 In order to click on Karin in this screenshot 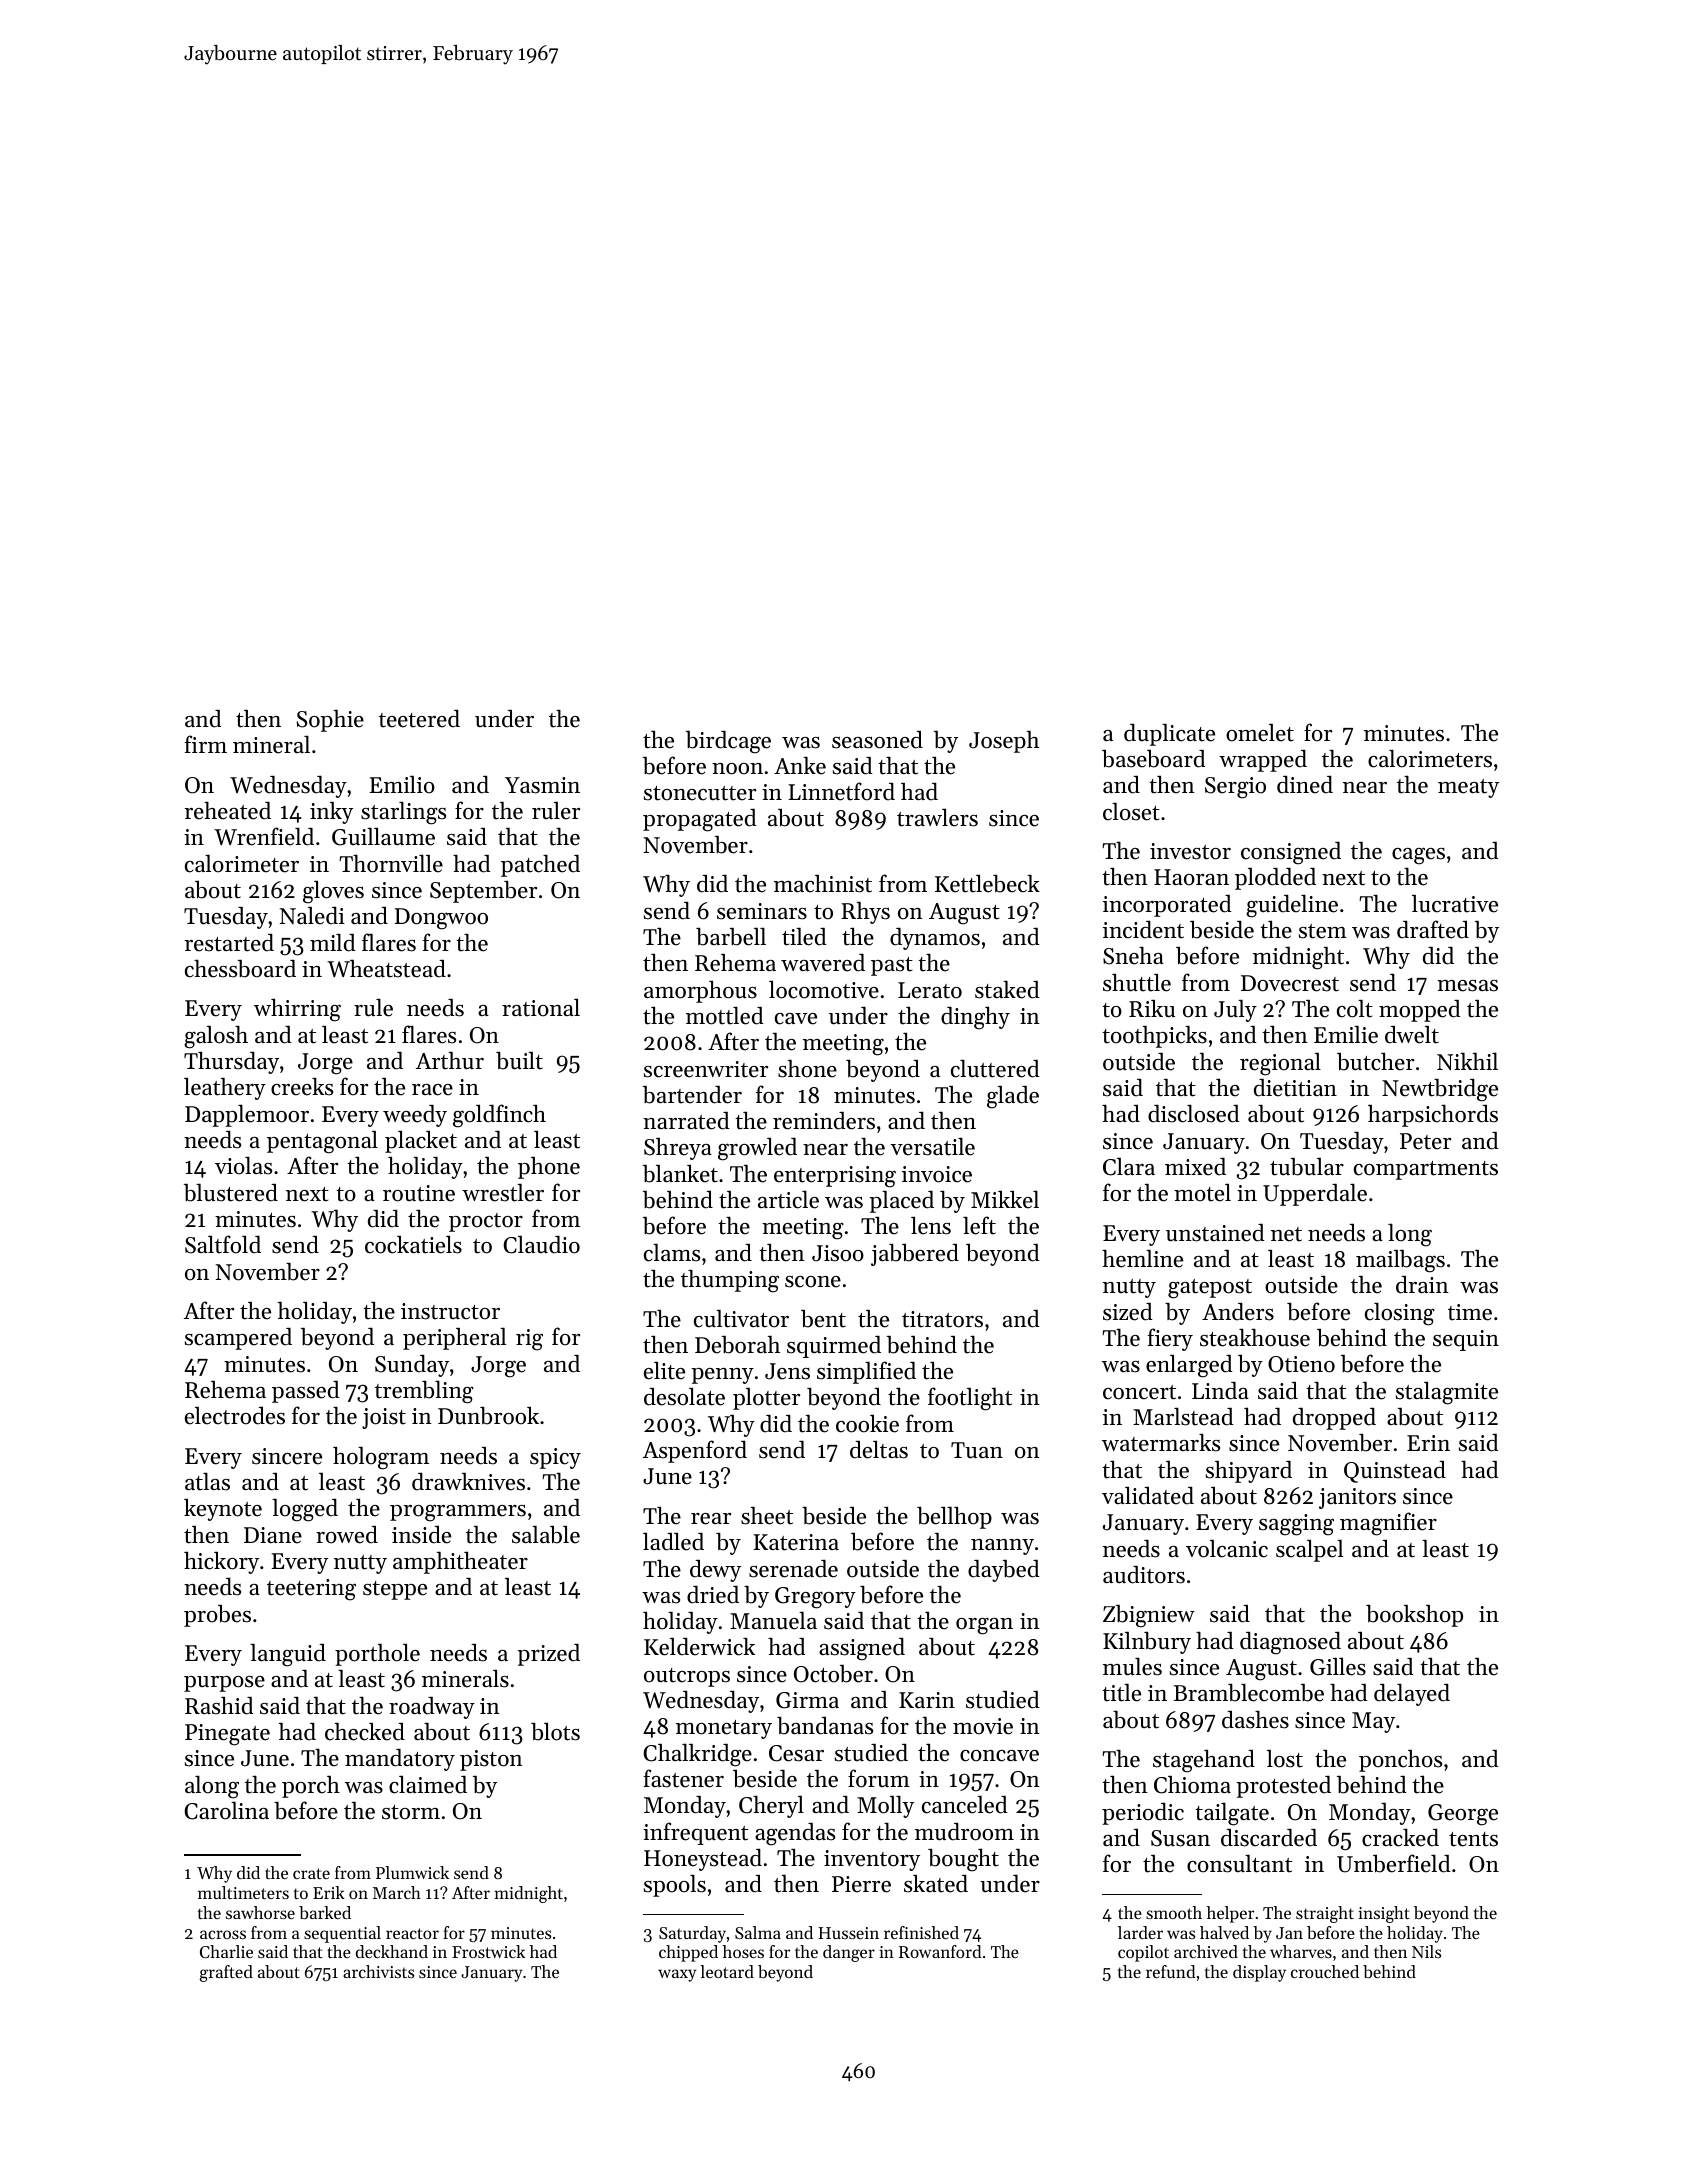, I will do `click(927, 1700)`.
